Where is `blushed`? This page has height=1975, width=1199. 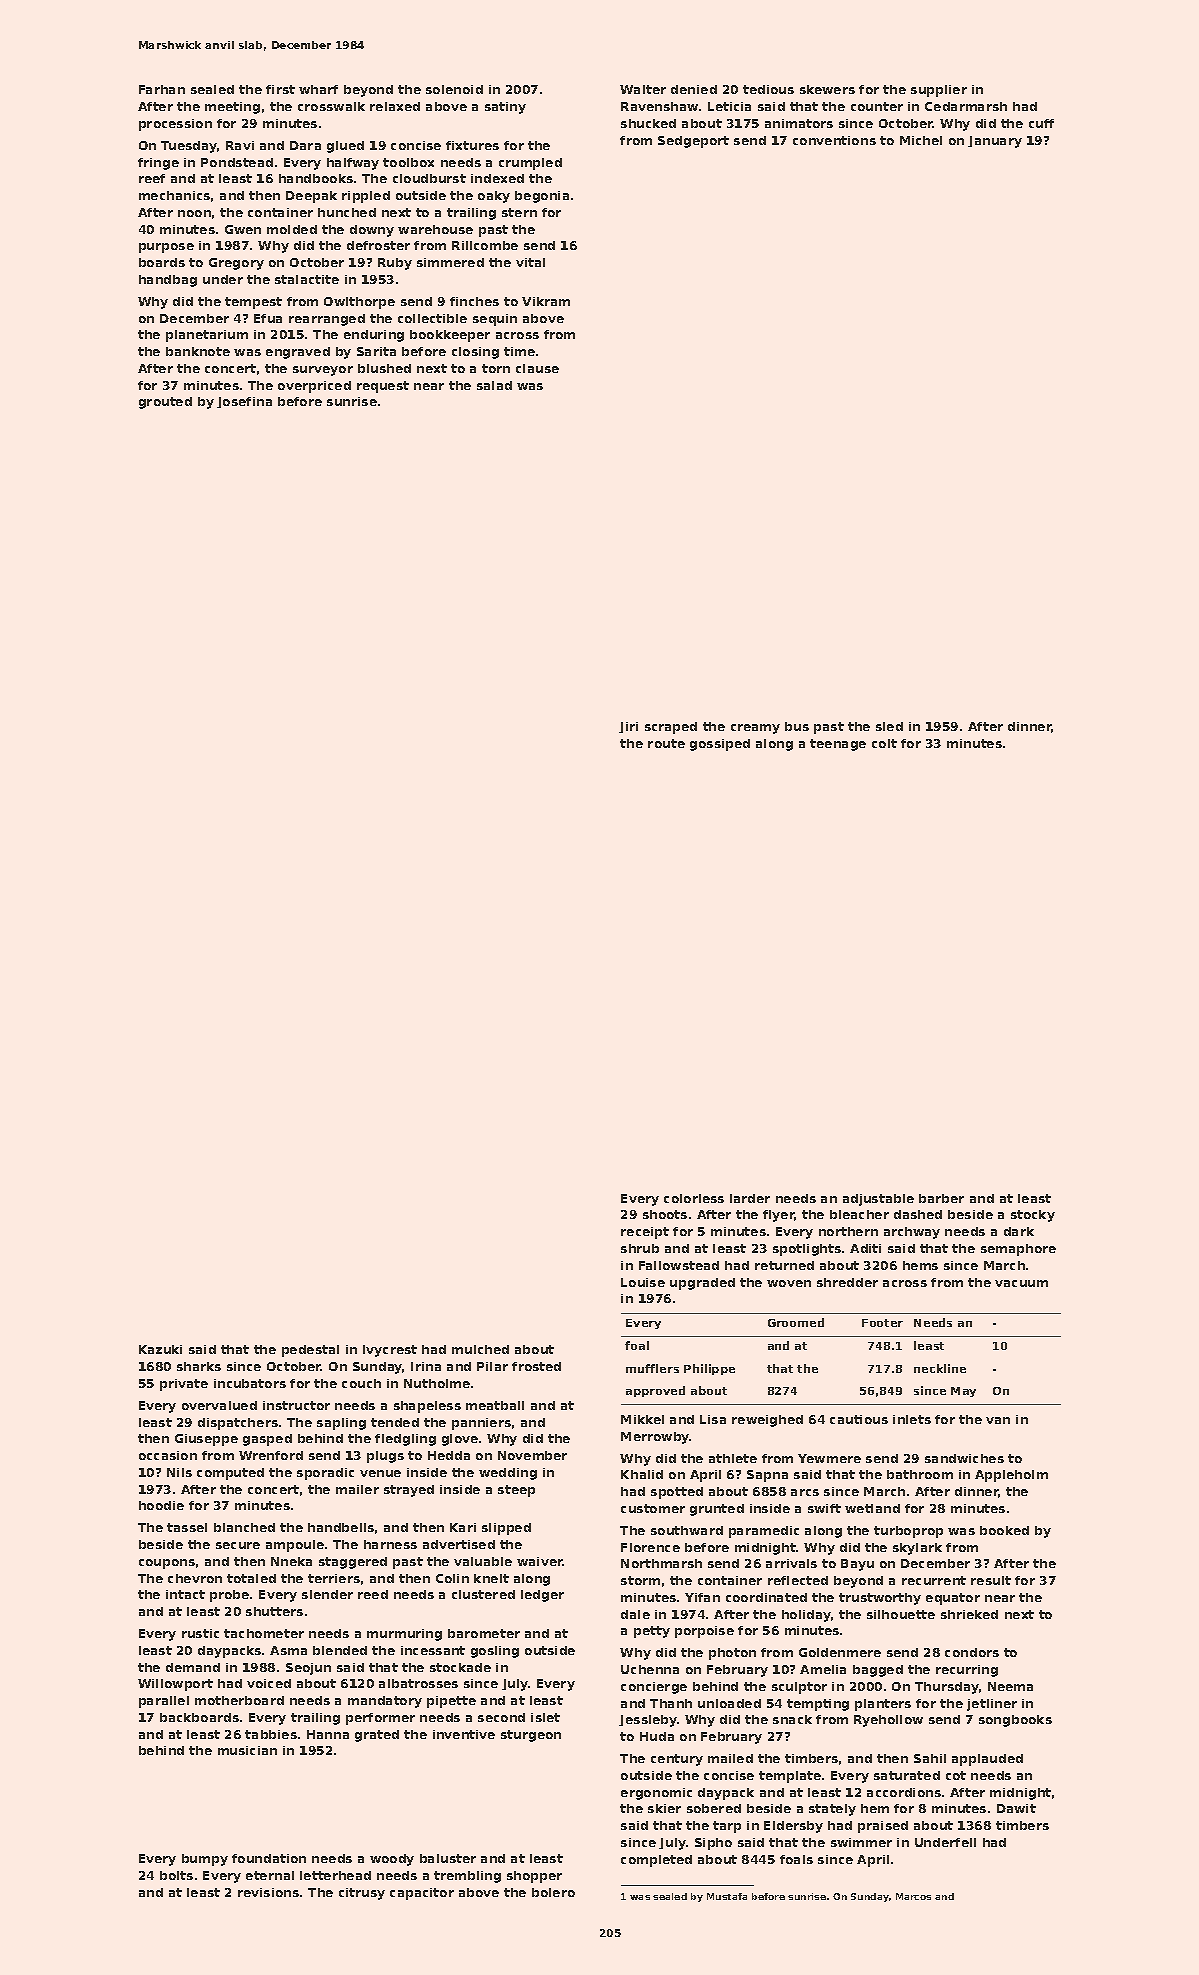 blushed is located at coordinates (384, 368).
